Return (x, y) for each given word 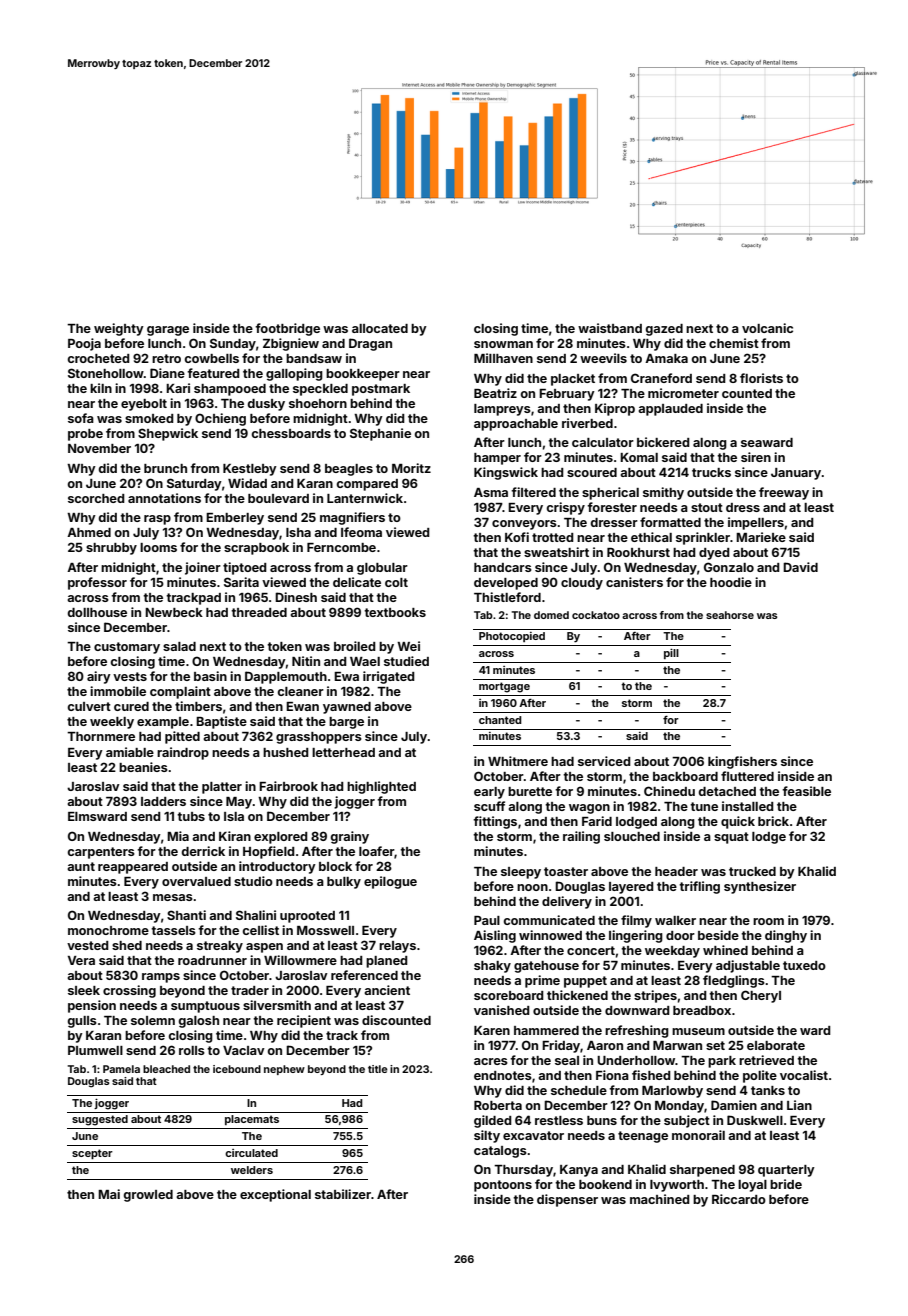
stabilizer (343, 1194)
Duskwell (755, 1120)
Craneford (661, 378)
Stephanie (380, 434)
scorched (96, 498)
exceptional (275, 1195)
